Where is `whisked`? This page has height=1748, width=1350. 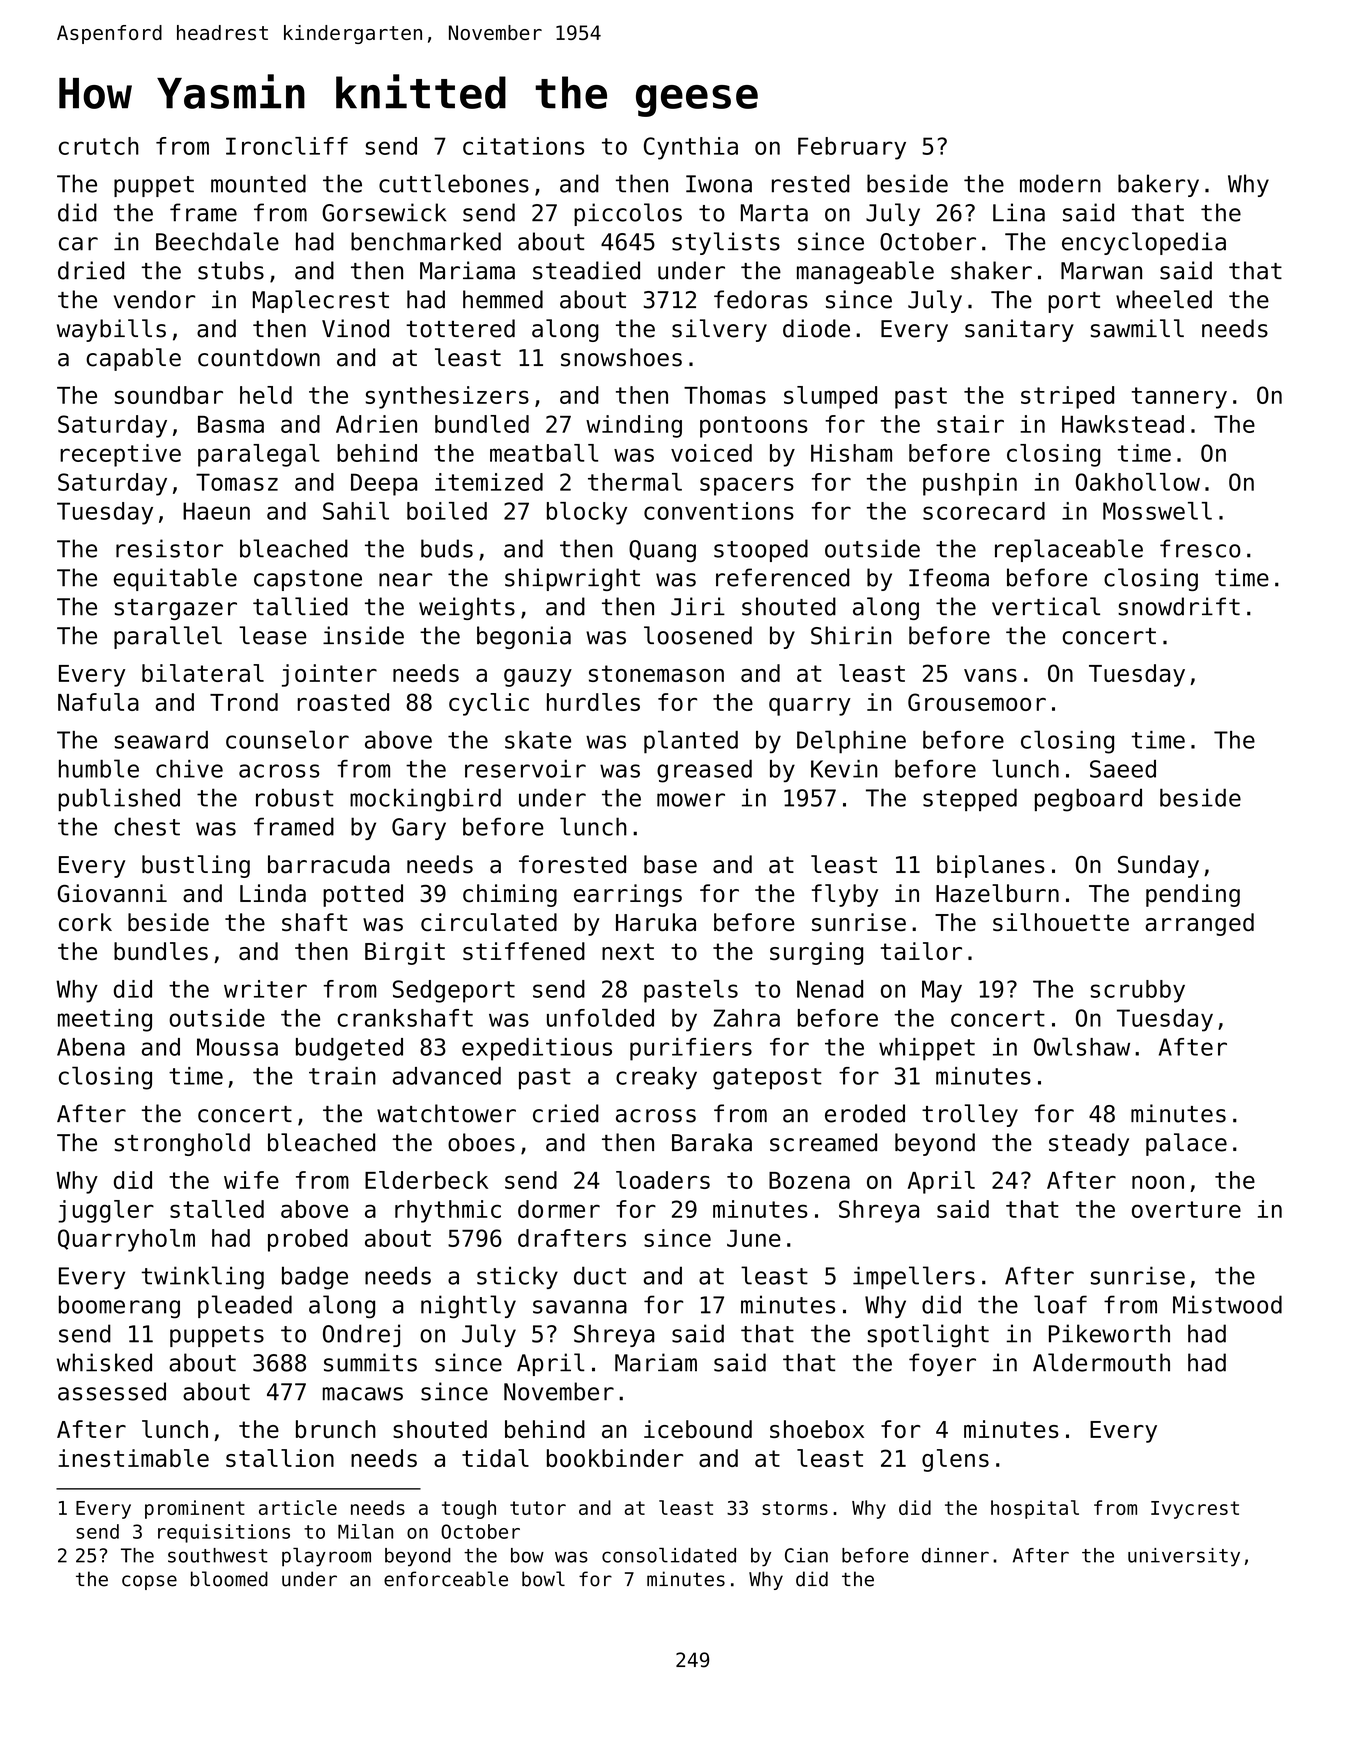 whisked is located at coordinates (104, 1362).
